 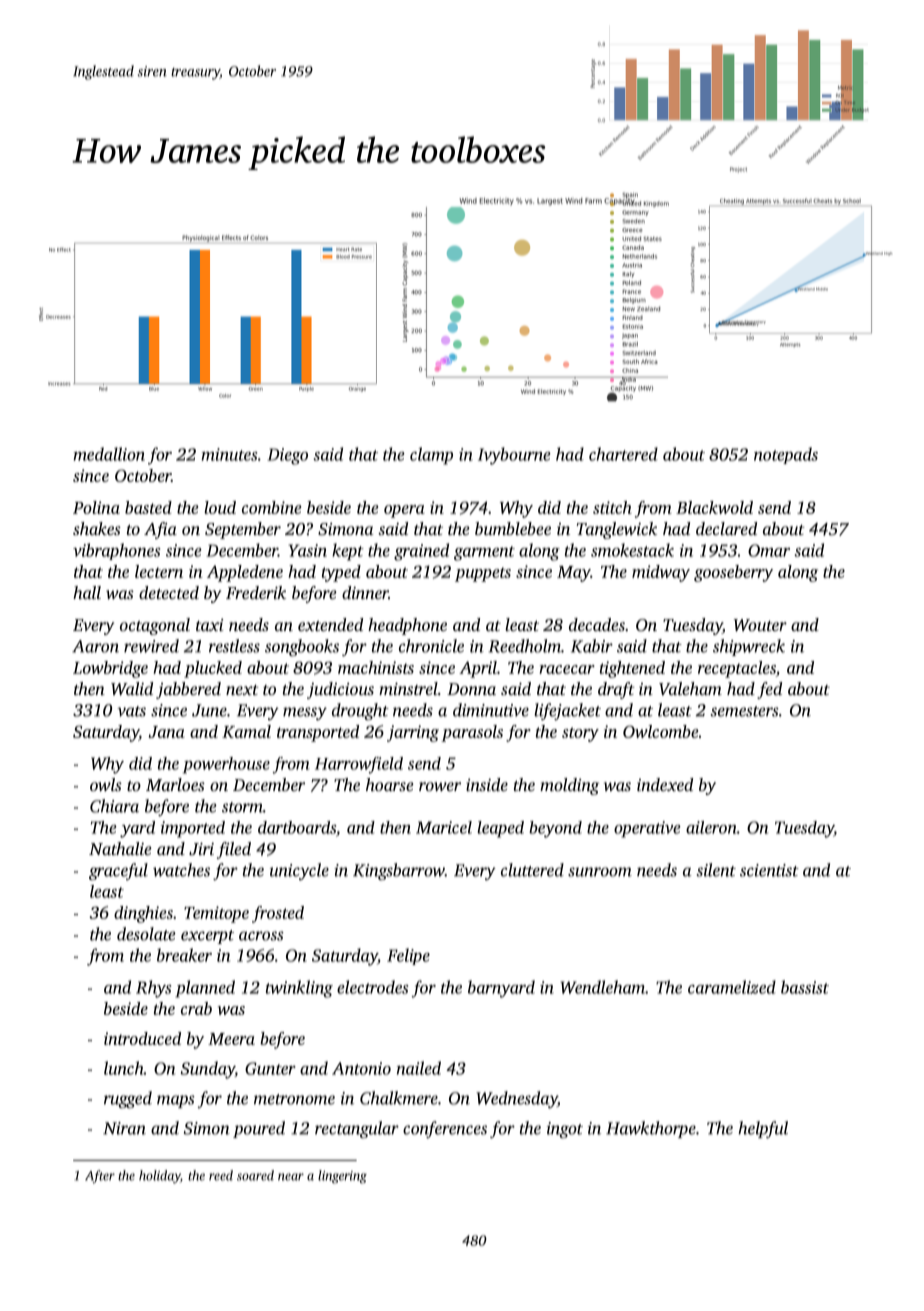 What do you see at coordinates (763, 1129) in the screenshot?
I see `helpful` at bounding box center [763, 1129].
